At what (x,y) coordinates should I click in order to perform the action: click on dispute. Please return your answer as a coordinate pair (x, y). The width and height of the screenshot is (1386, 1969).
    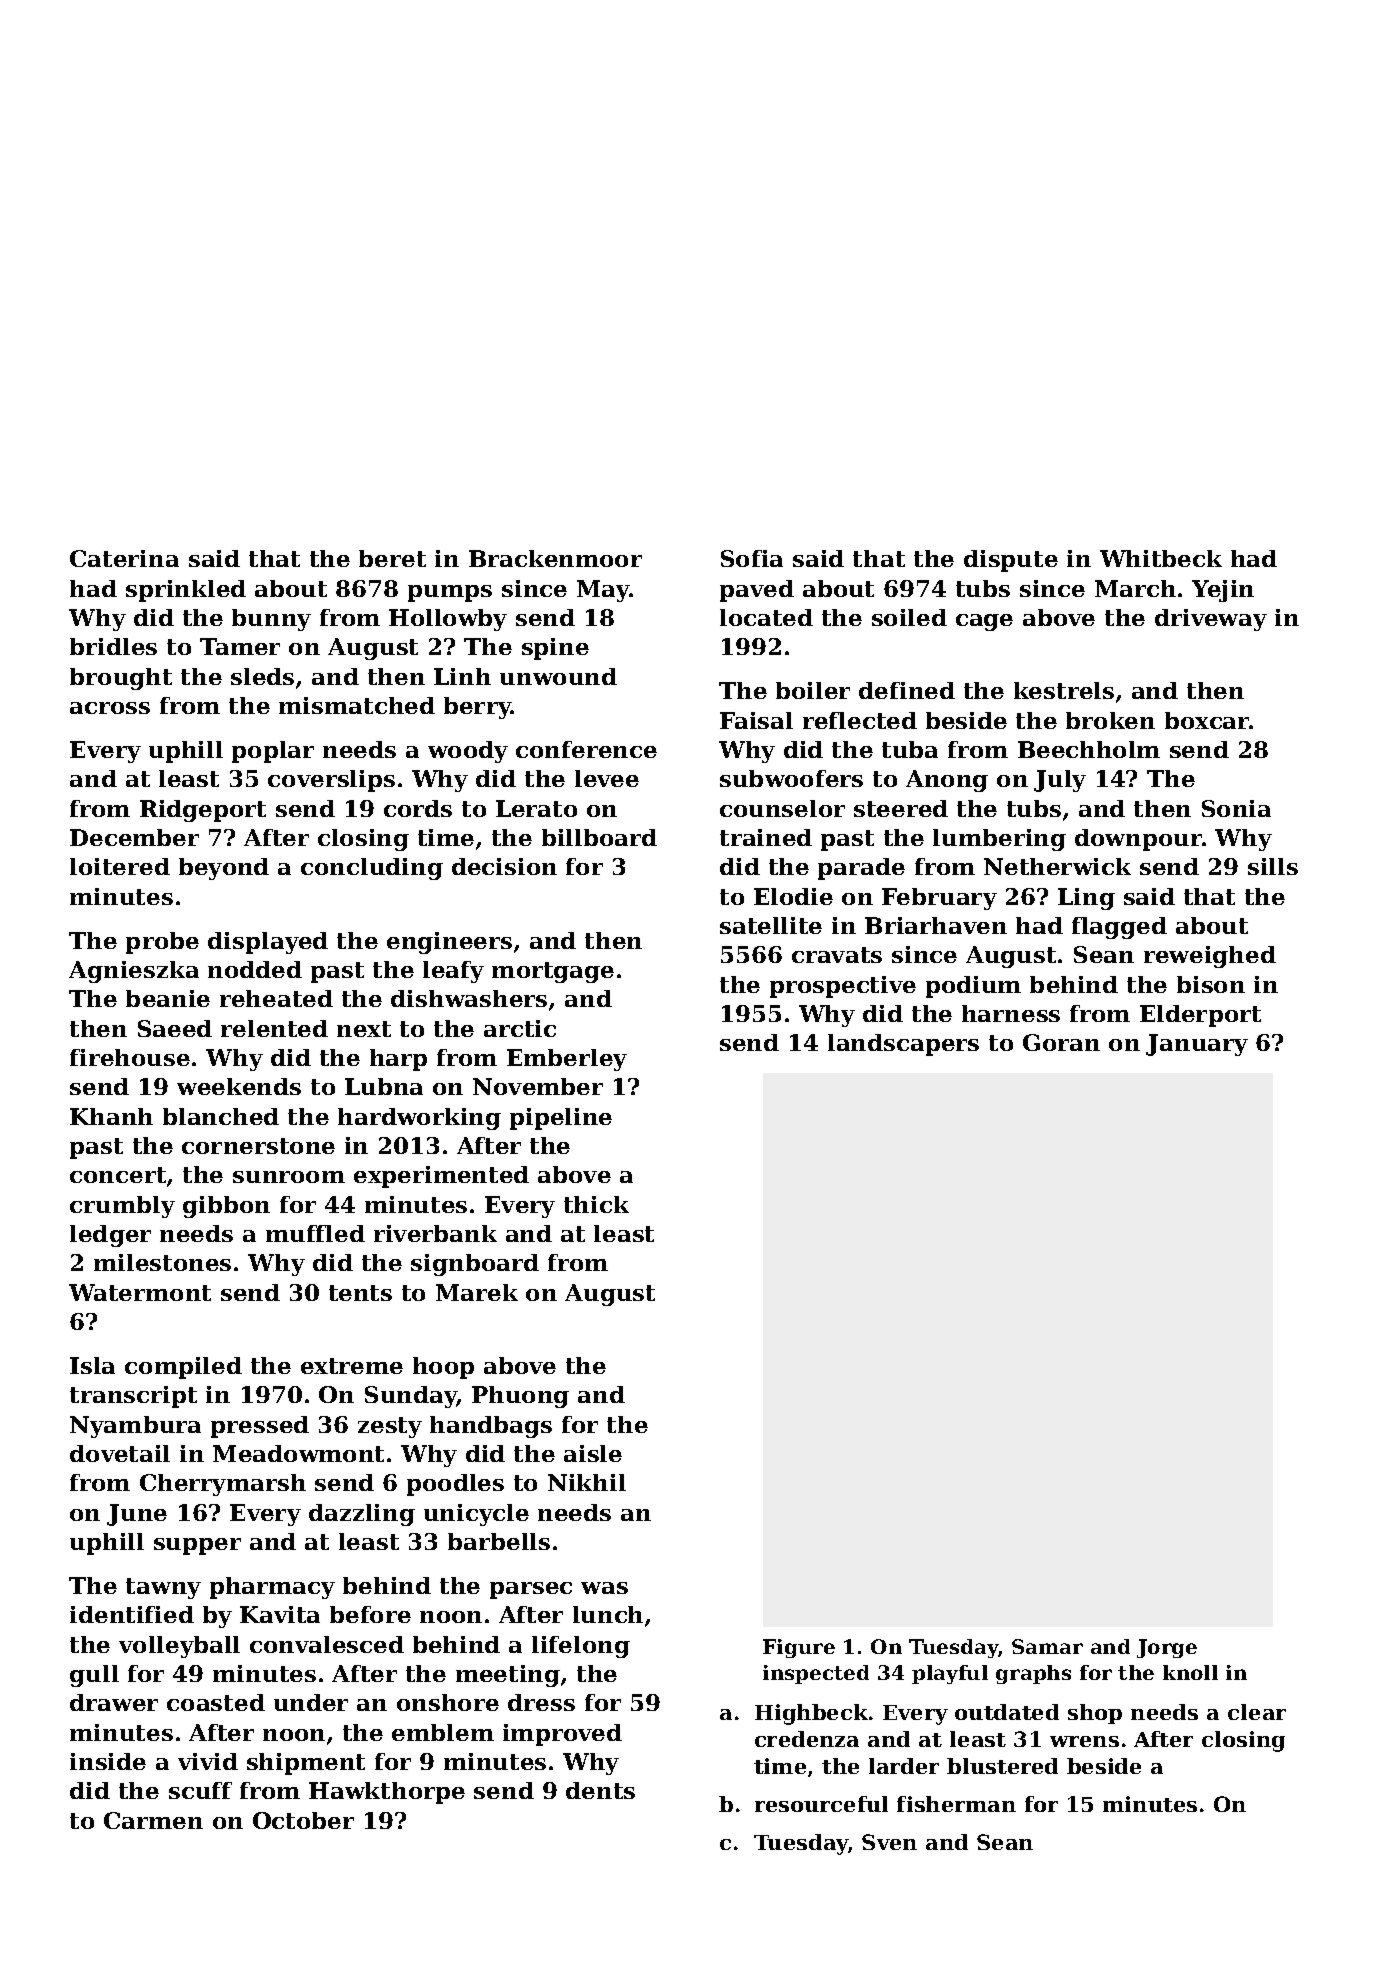
    Looking at the image, I should click on (1011, 561).
